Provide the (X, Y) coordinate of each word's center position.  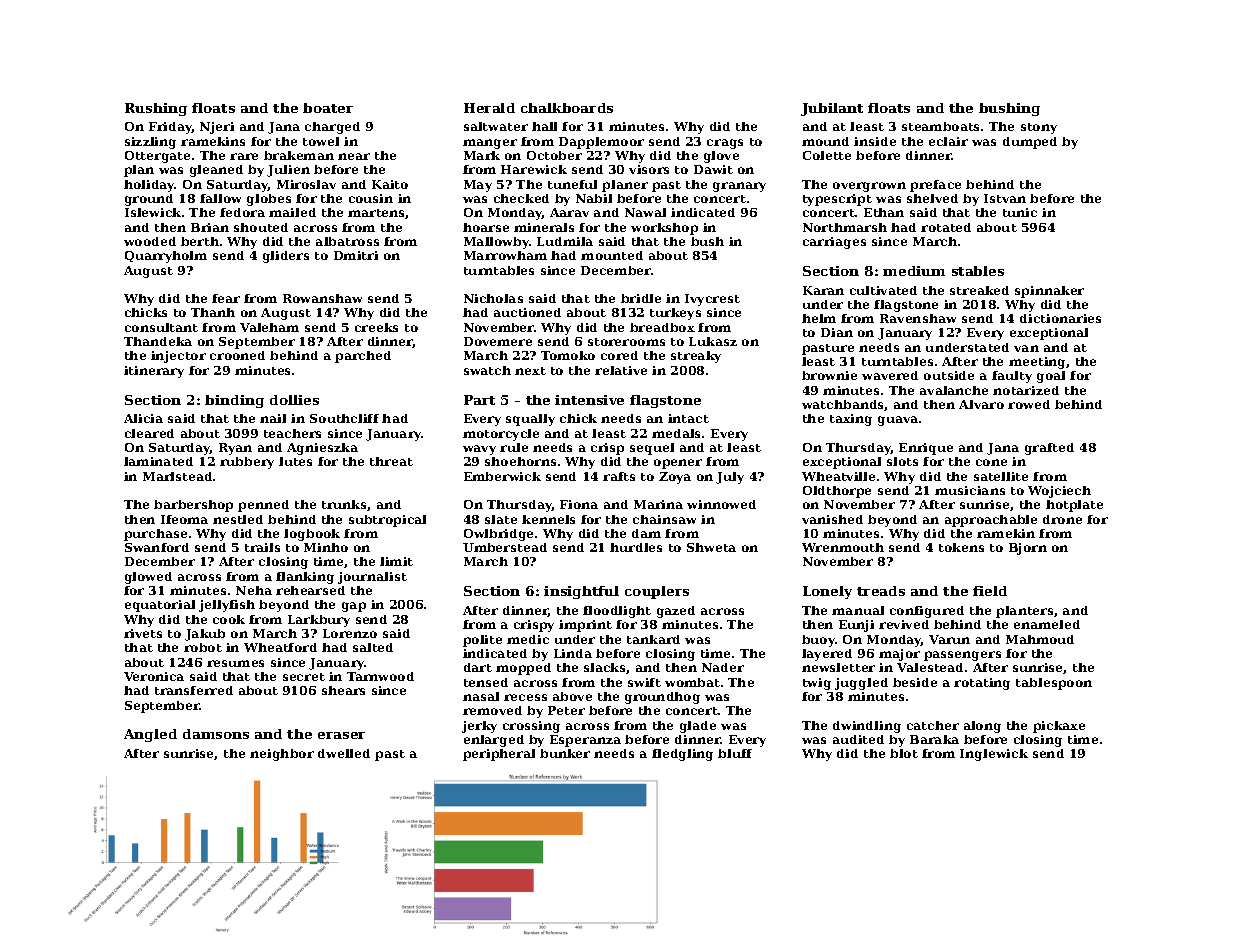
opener (678, 464)
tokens (961, 547)
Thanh (213, 312)
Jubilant (832, 109)
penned (263, 506)
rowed (1029, 404)
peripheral (499, 755)
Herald (489, 108)
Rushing (156, 109)
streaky (696, 357)
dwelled (344, 753)
